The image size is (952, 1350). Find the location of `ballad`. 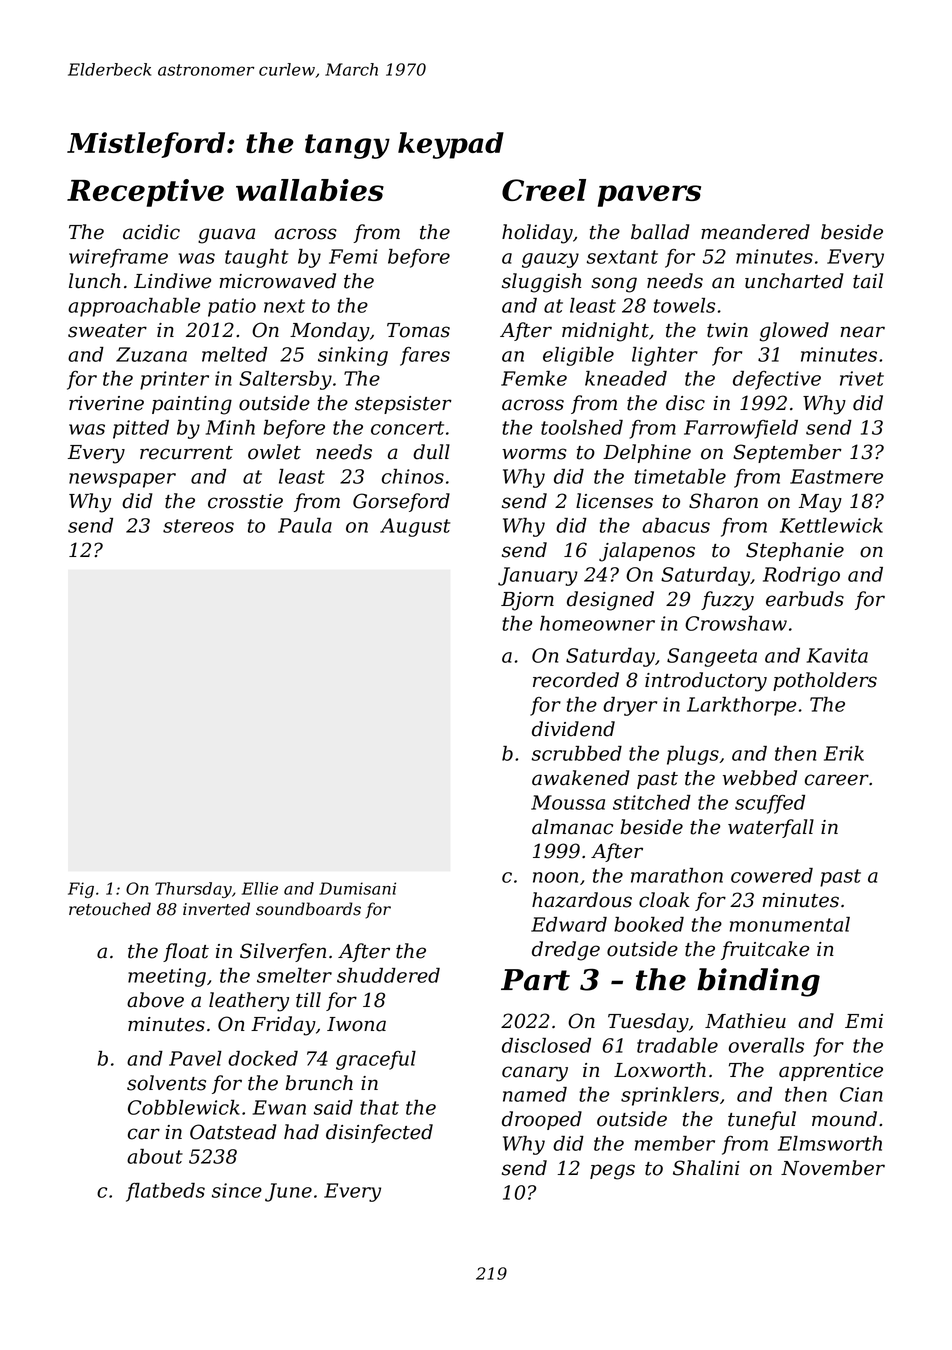

ballad is located at coordinates (660, 232).
